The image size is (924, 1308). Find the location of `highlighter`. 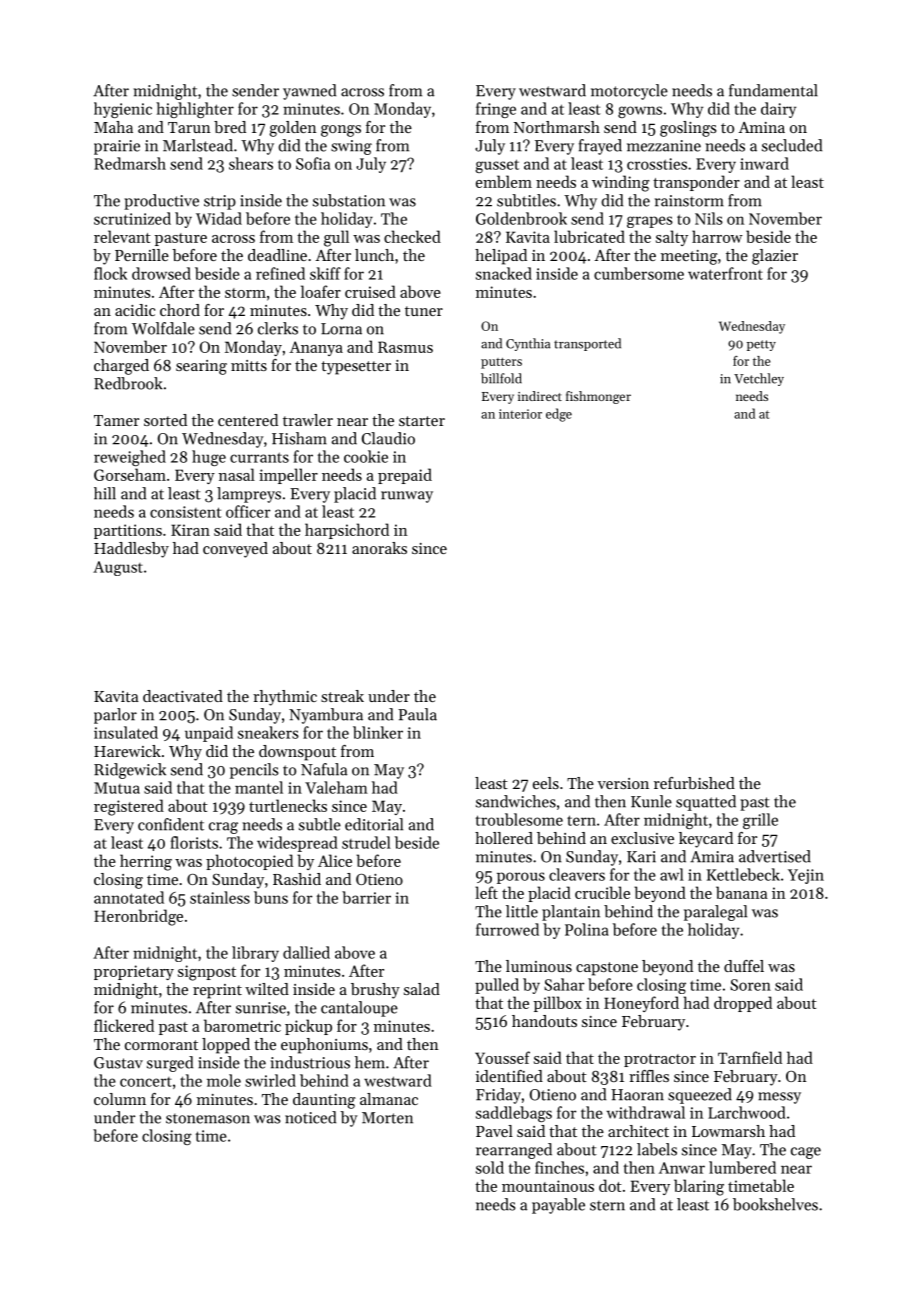

highlighter is located at coordinates (195, 110).
